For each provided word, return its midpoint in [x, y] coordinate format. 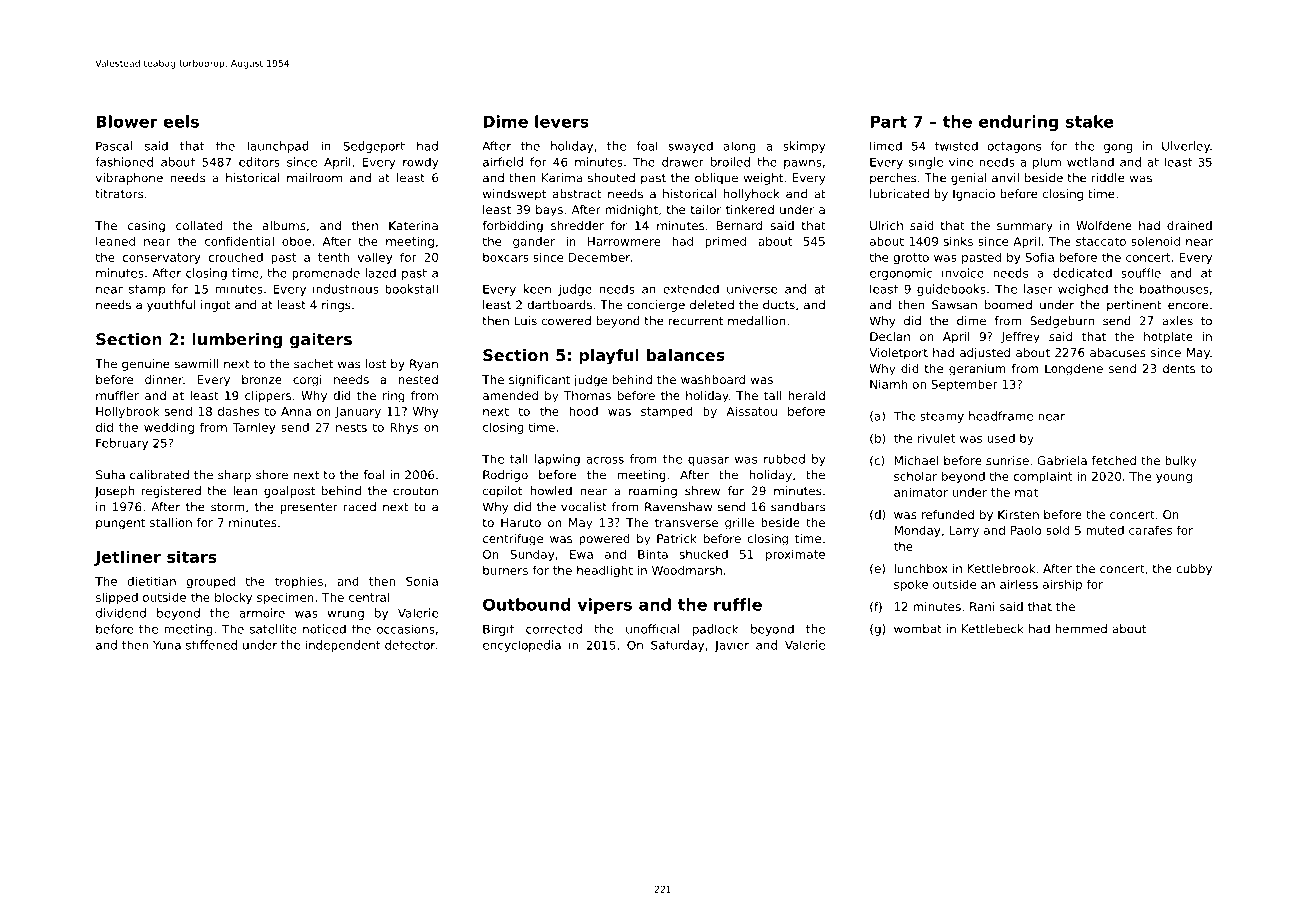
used [1001, 438]
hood [583, 411]
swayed [690, 147]
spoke [911, 585]
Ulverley [1186, 147]
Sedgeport [374, 147]
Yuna [167, 645]
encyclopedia [522, 646]
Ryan [424, 365]
